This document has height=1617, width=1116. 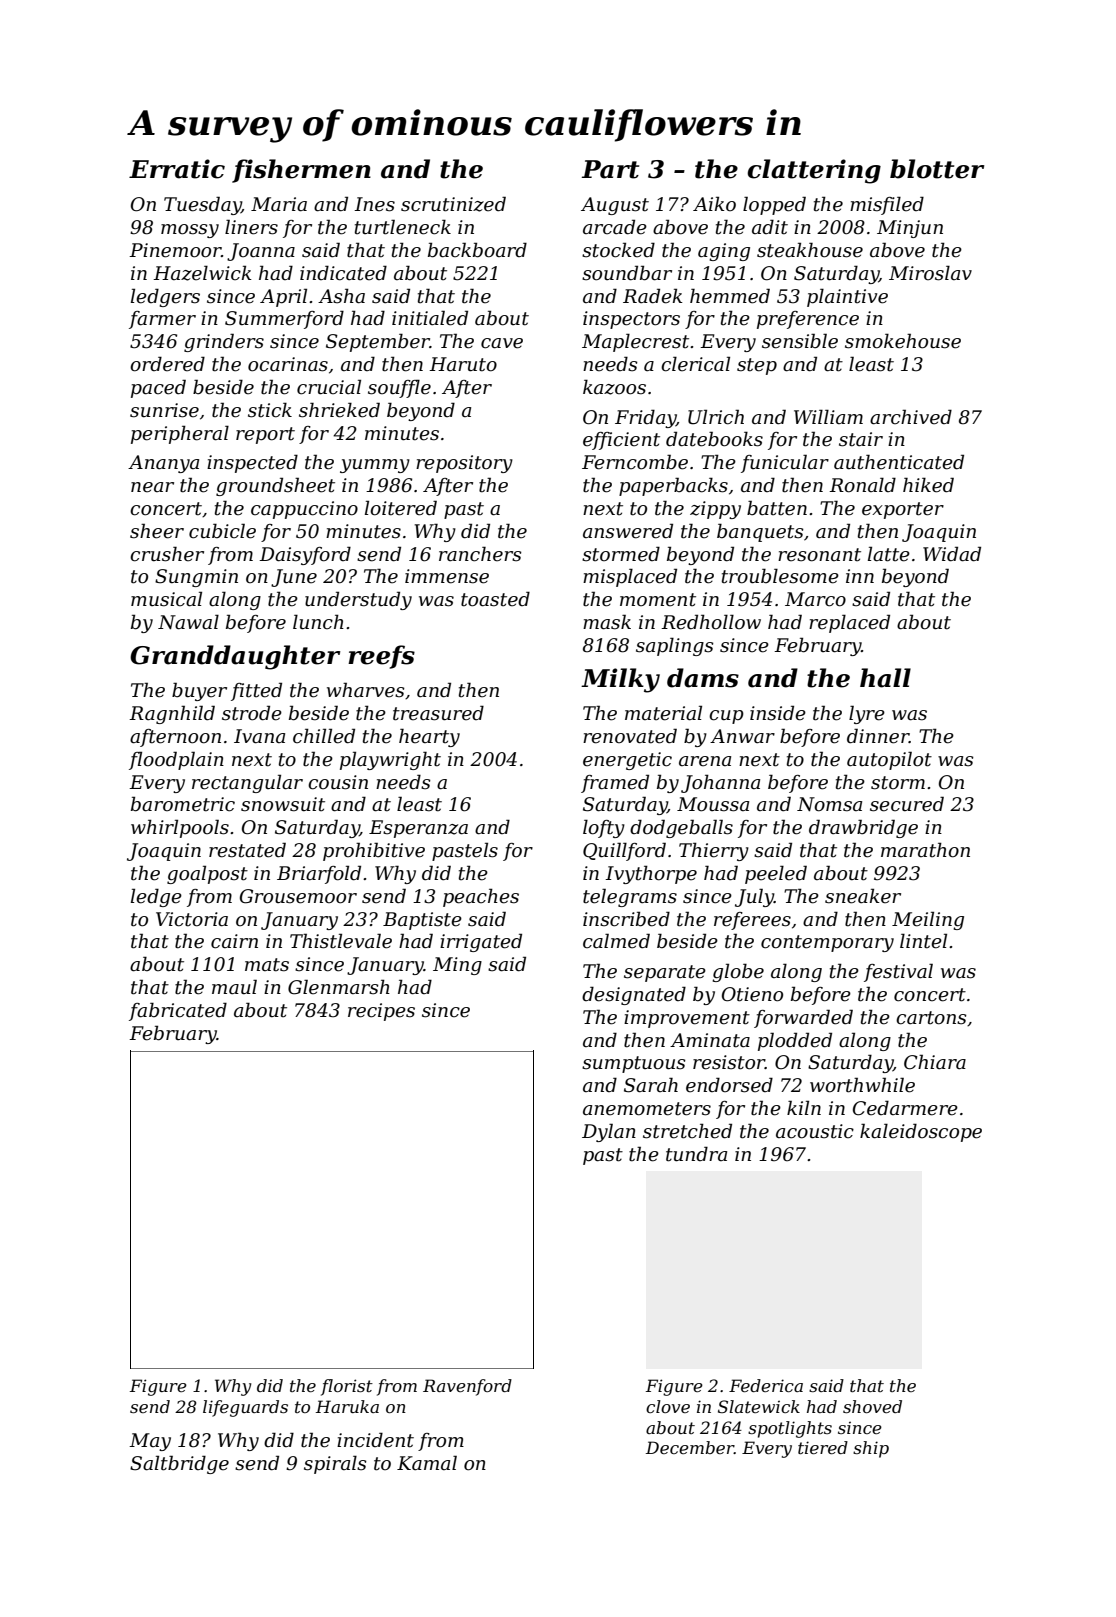 What do you see at coordinates (457, 966) in the document?
I see `Ming` at bounding box center [457, 966].
